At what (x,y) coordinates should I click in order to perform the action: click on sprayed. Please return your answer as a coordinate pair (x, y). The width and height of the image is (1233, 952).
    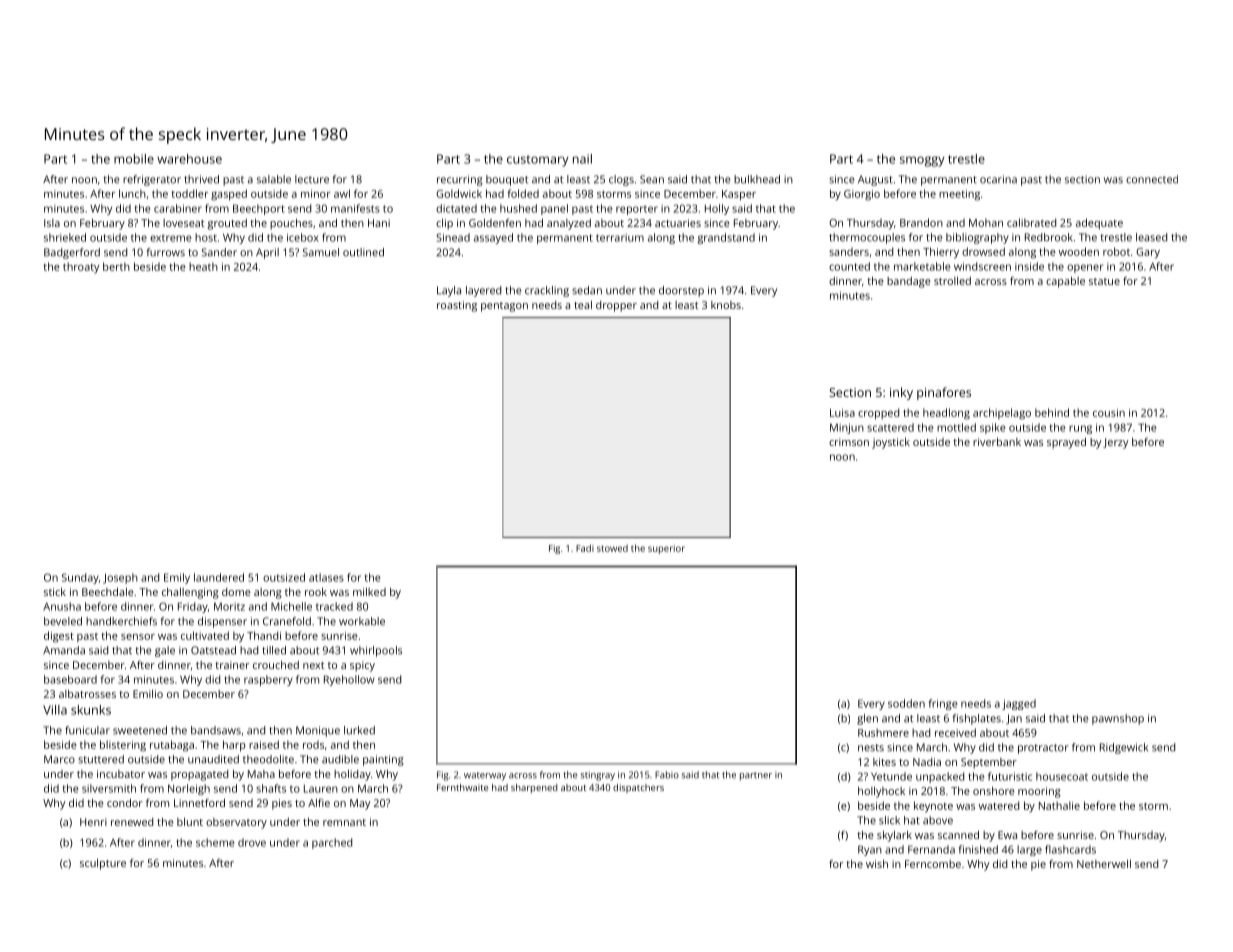
    Looking at the image, I should click on (1066, 443).
